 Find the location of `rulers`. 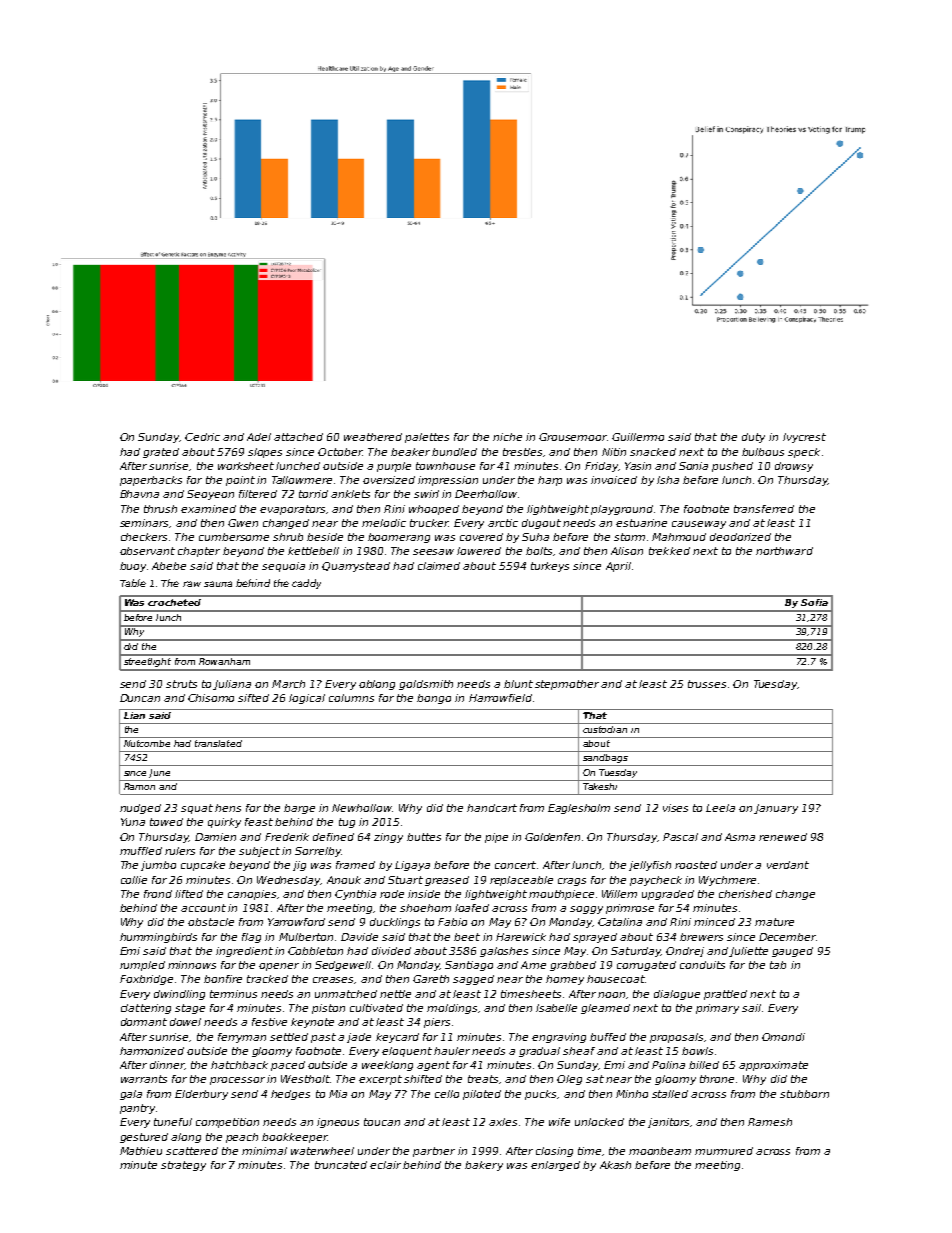

rulers is located at coordinates (180, 851).
